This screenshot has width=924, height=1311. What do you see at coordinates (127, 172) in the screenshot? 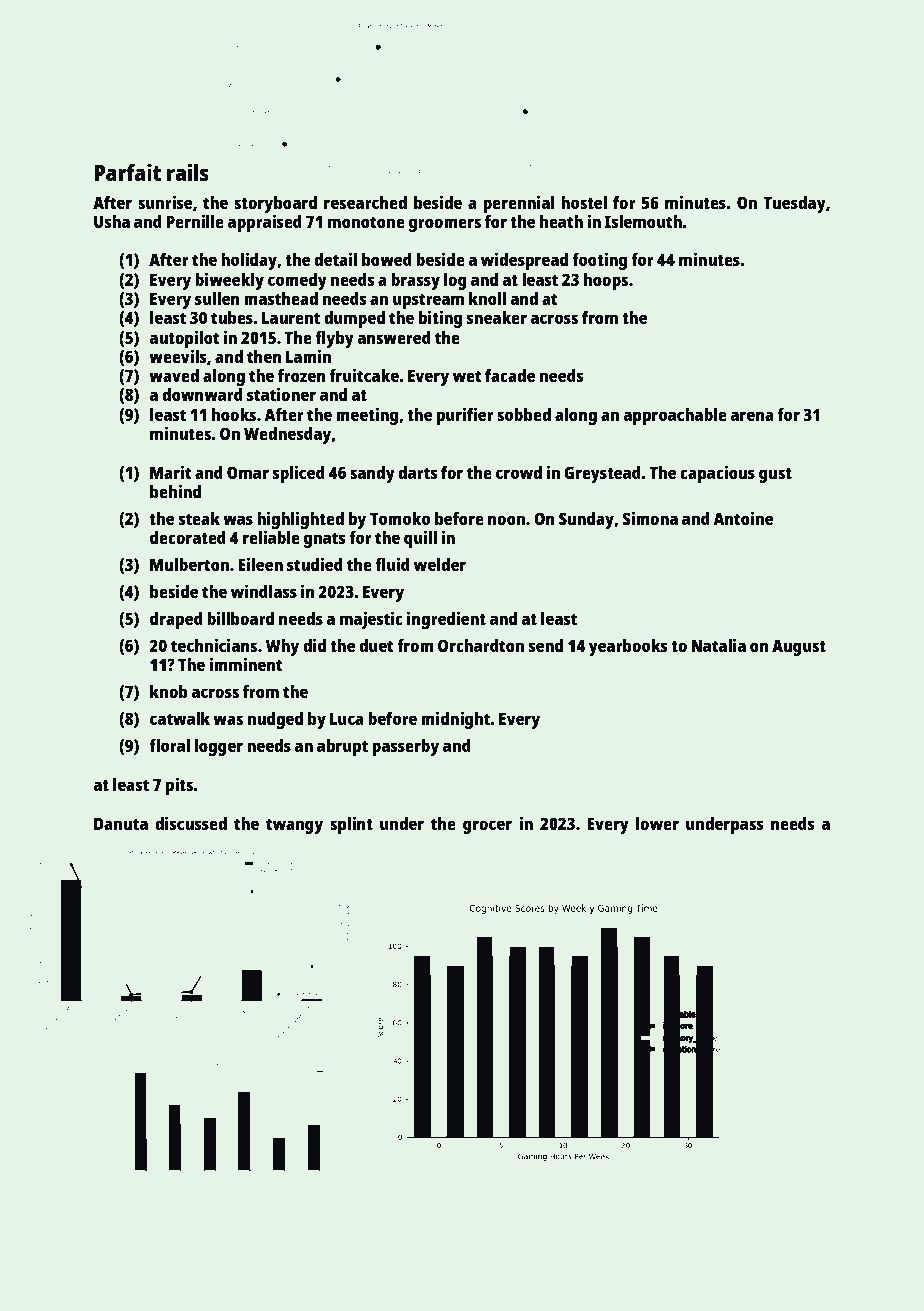
I see `Parfait` at bounding box center [127, 172].
